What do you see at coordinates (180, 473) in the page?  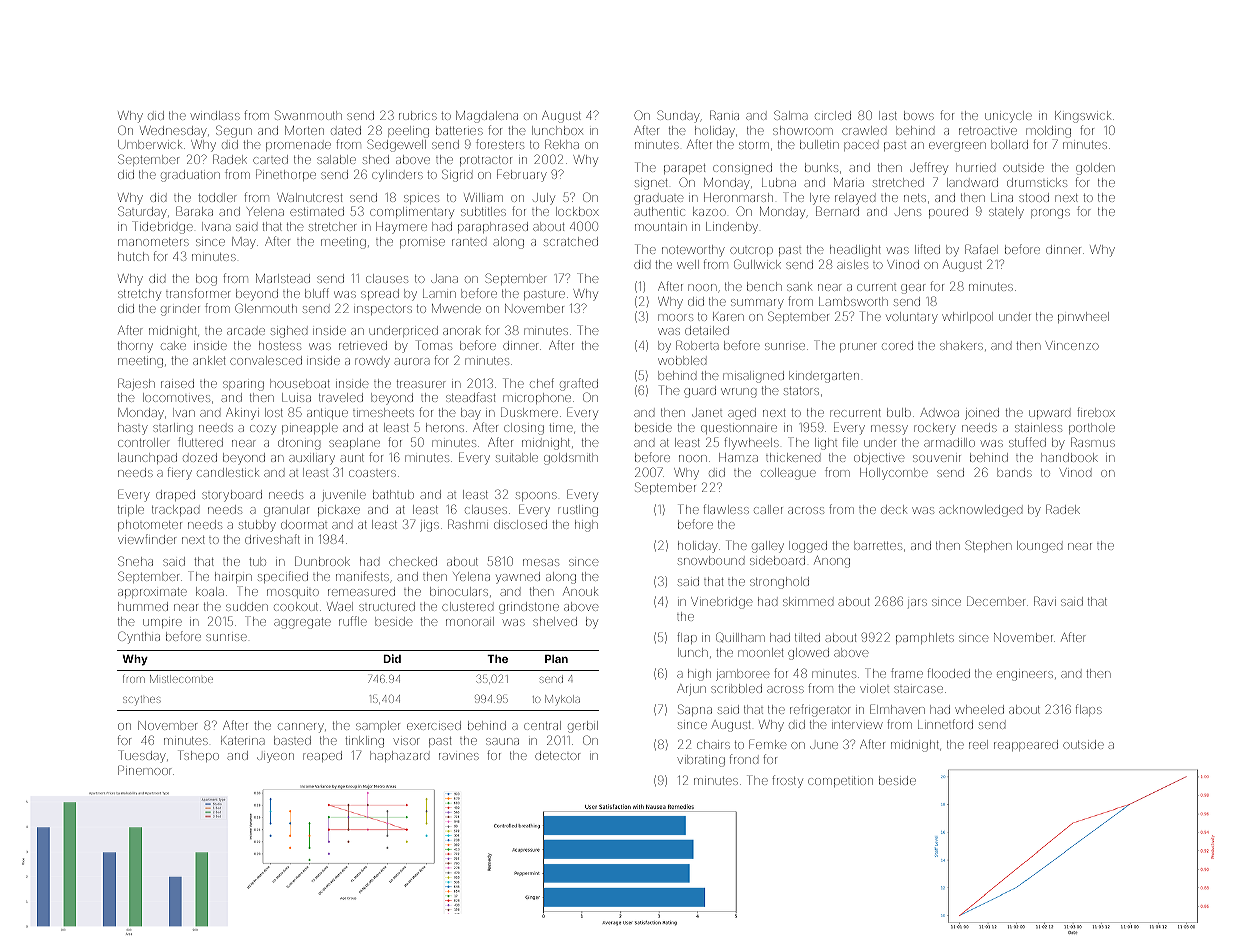 I see `fiery` at bounding box center [180, 473].
